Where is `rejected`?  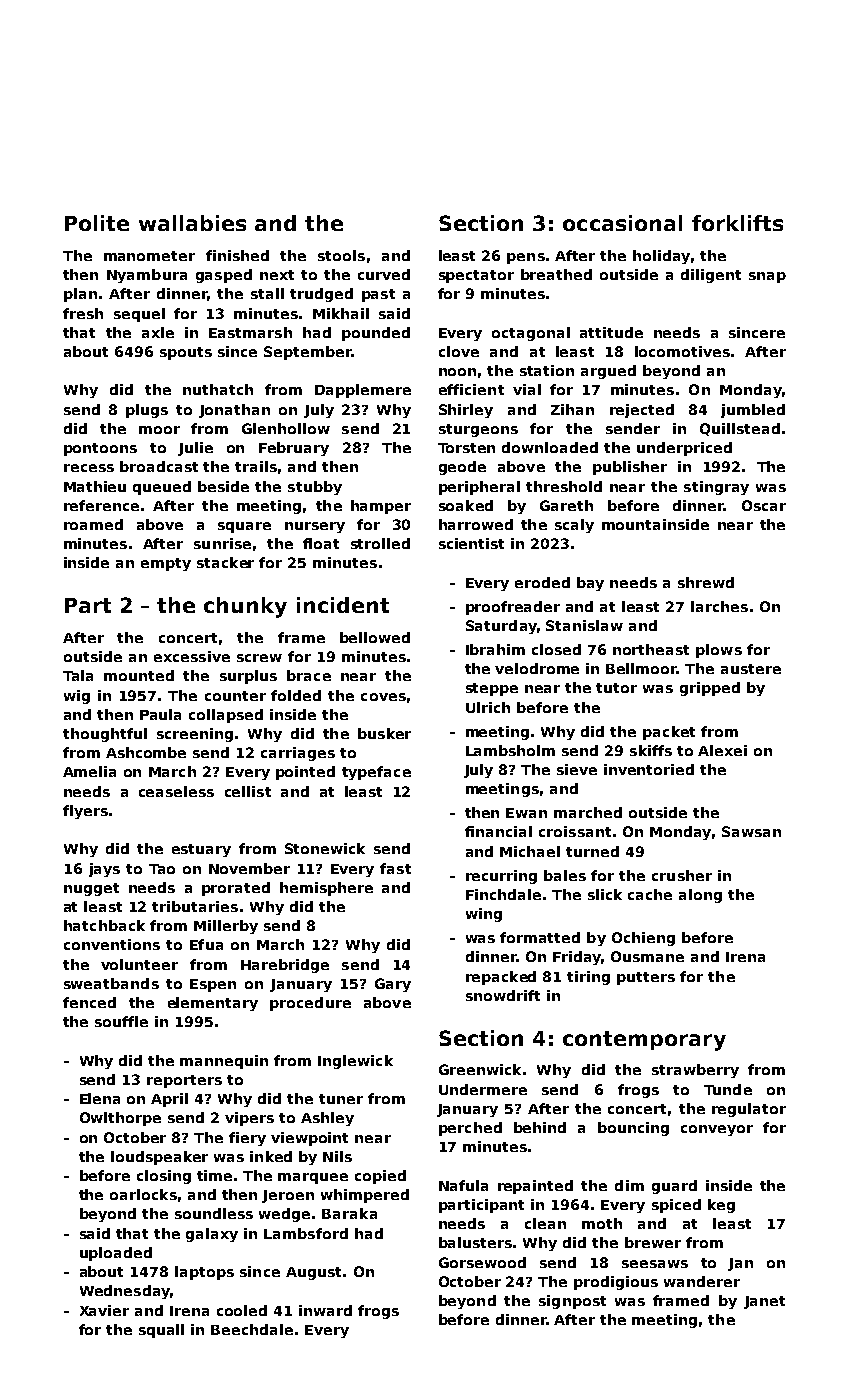 rejected is located at coordinates (642, 411).
